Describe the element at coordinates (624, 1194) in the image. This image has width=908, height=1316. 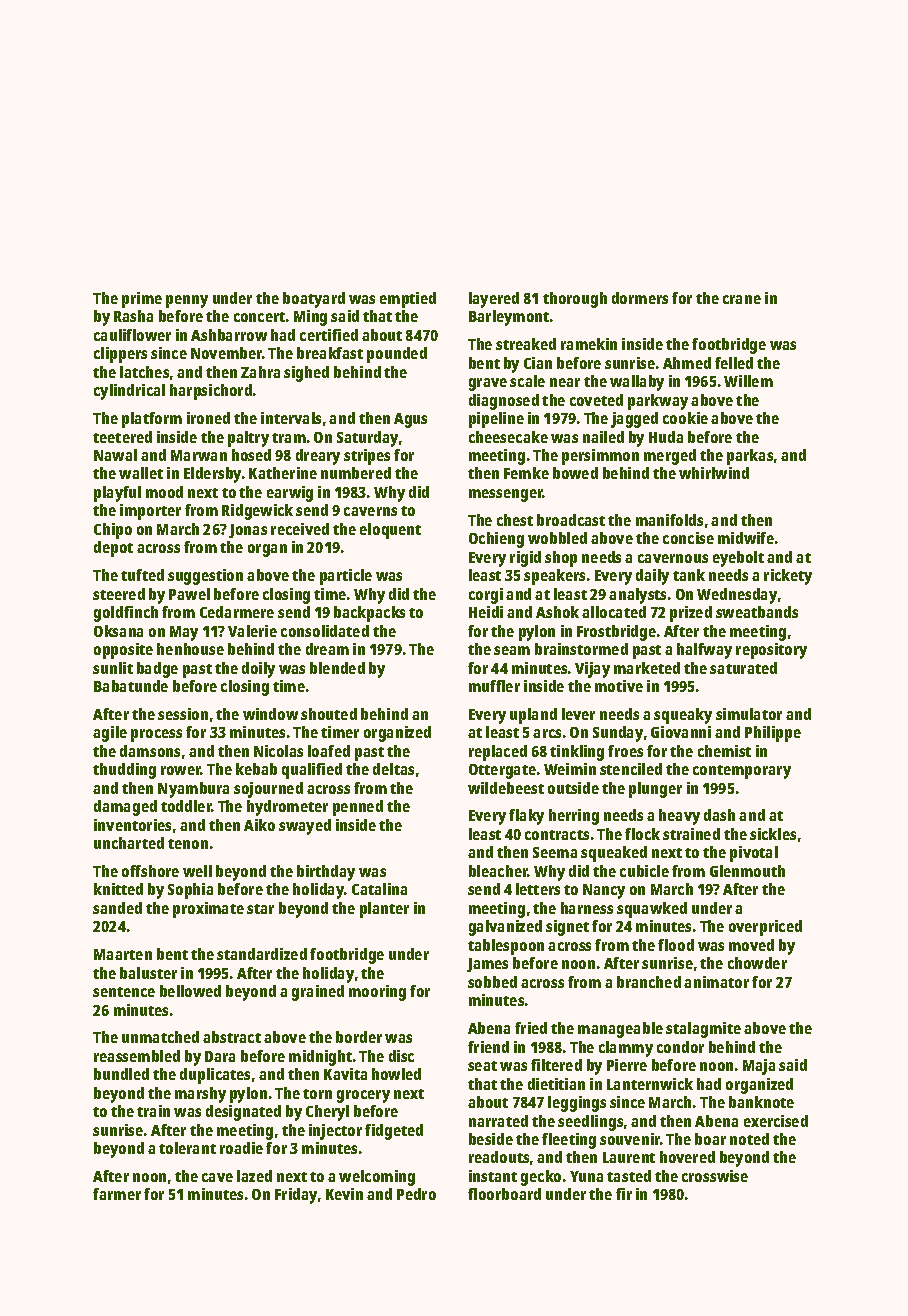
I see `fir` at that location.
